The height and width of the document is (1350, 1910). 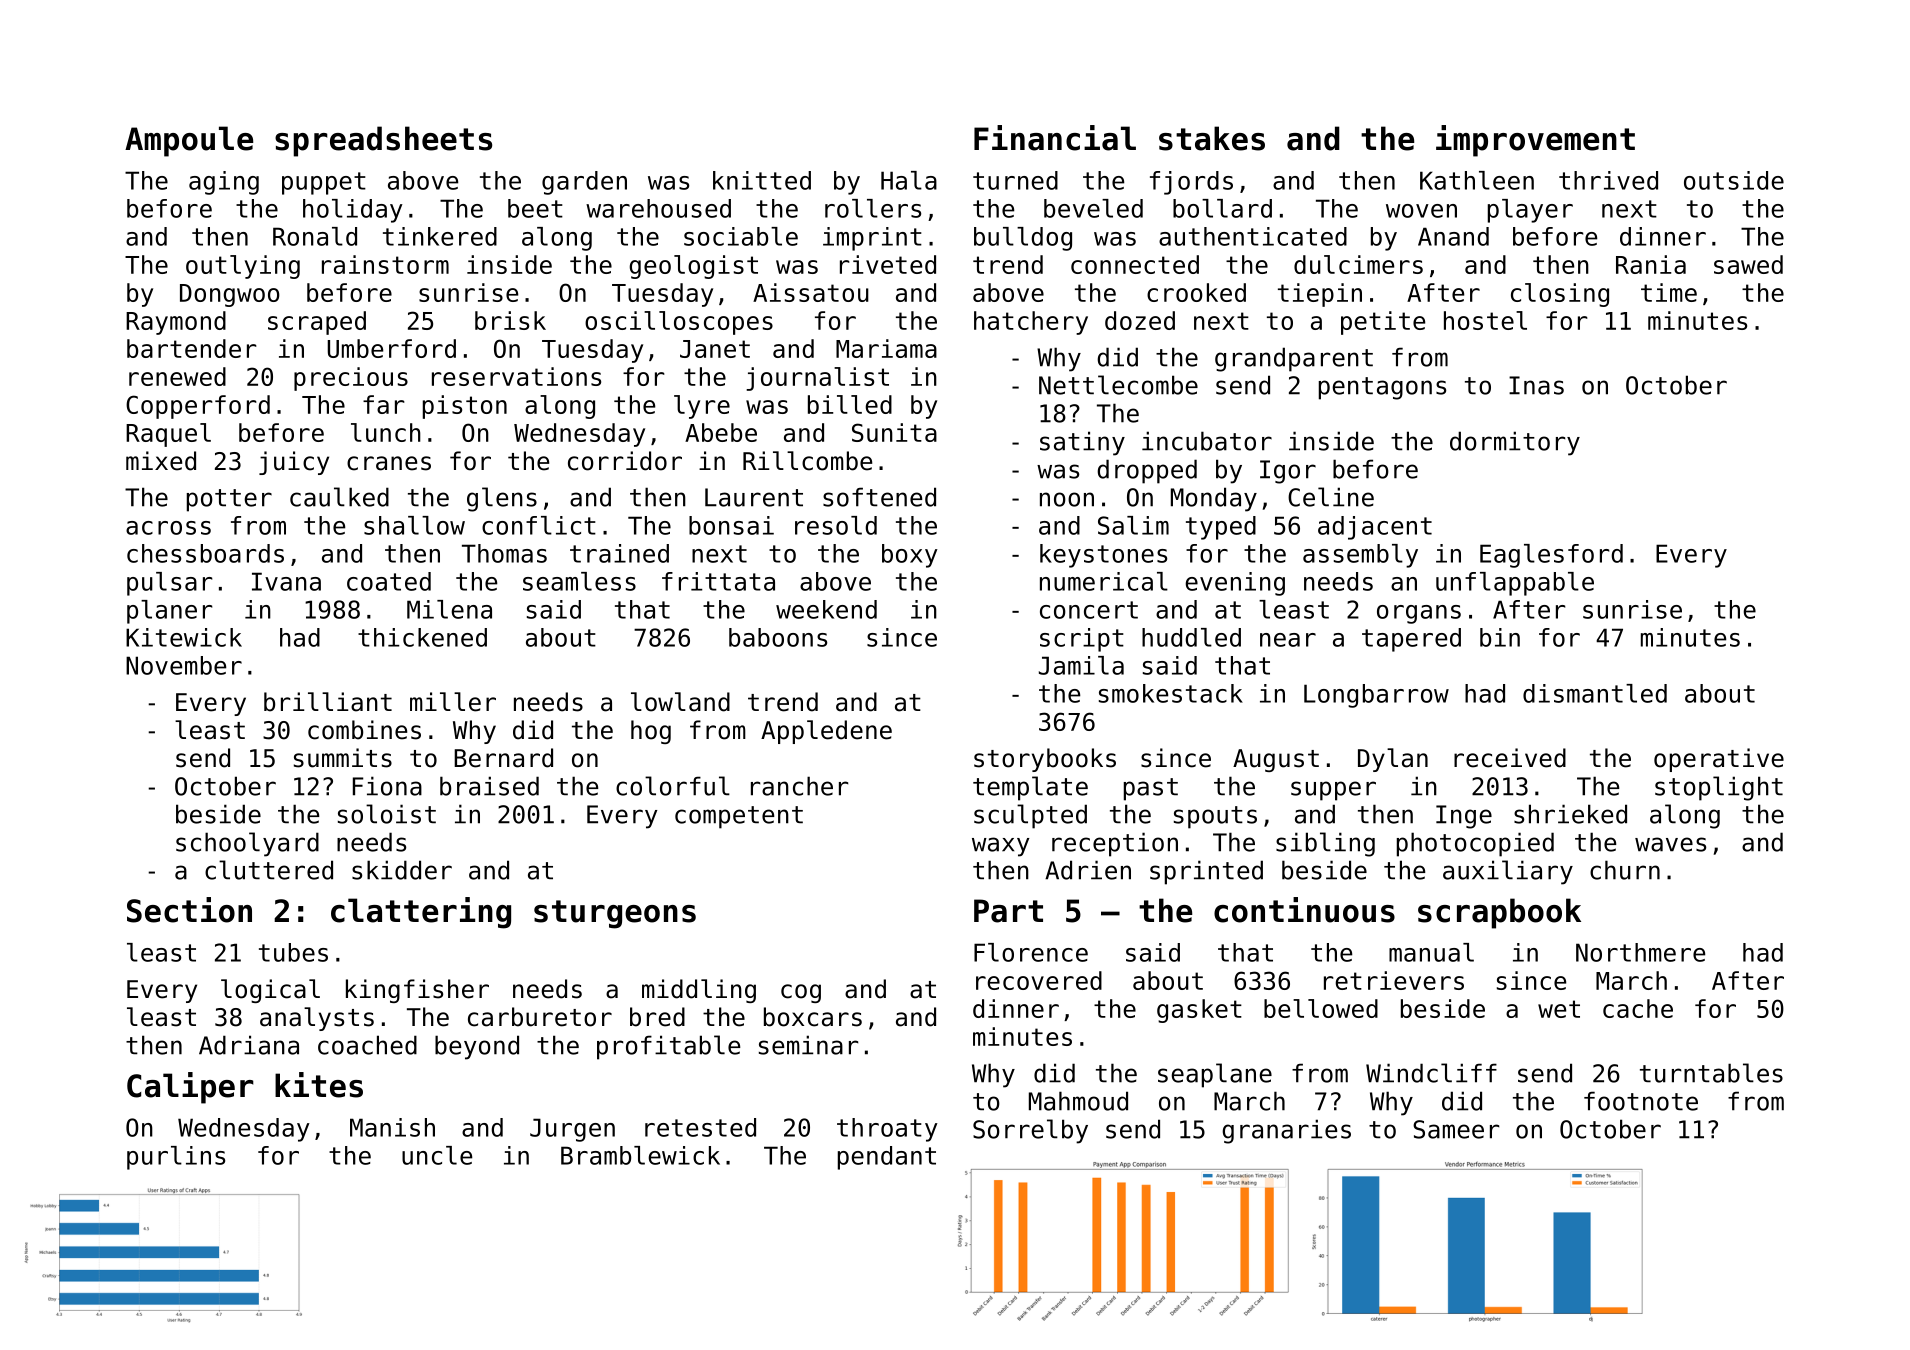 I want to click on improvement, so click(x=1535, y=141).
